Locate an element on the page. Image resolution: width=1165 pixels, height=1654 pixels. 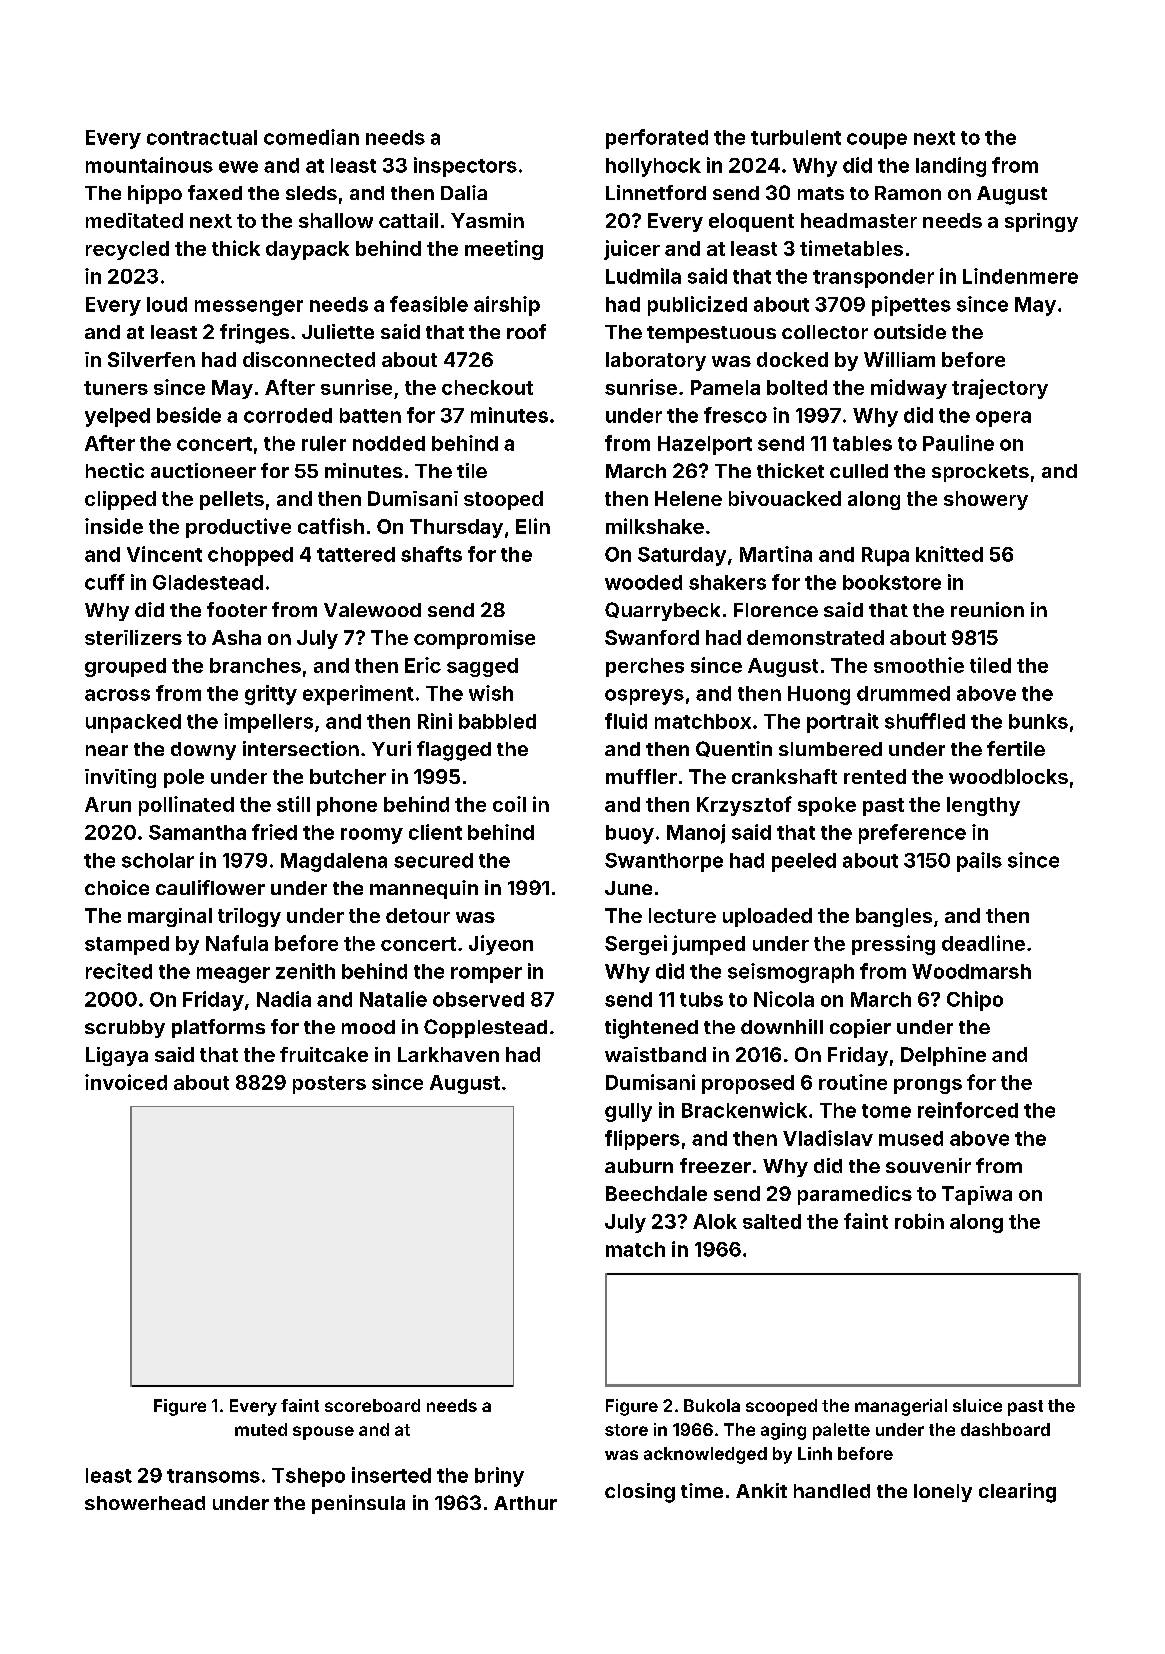
showerhead is located at coordinates (145, 1503).
